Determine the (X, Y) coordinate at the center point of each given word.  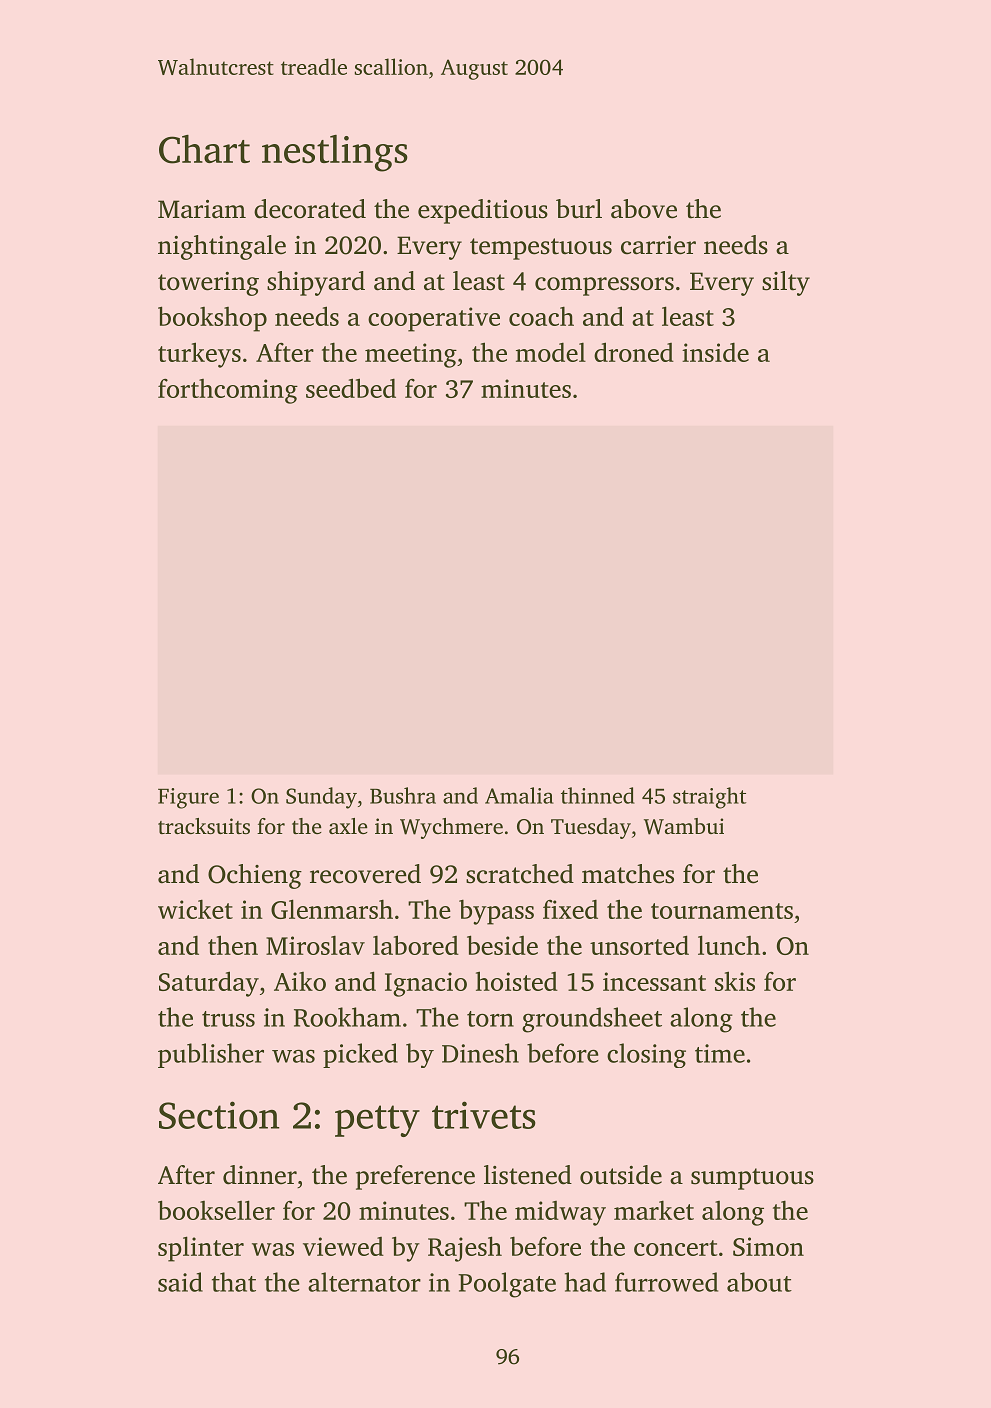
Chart (204, 149)
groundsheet (592, 1020)
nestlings (335, 153)
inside (715, 352)
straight (709, 798)
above (644, 209)
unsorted (639, 945)
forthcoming (228, 391)
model (551, 352)
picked (360, 1055)
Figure (188, 798)
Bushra (403, 795)
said (180, 1282)
